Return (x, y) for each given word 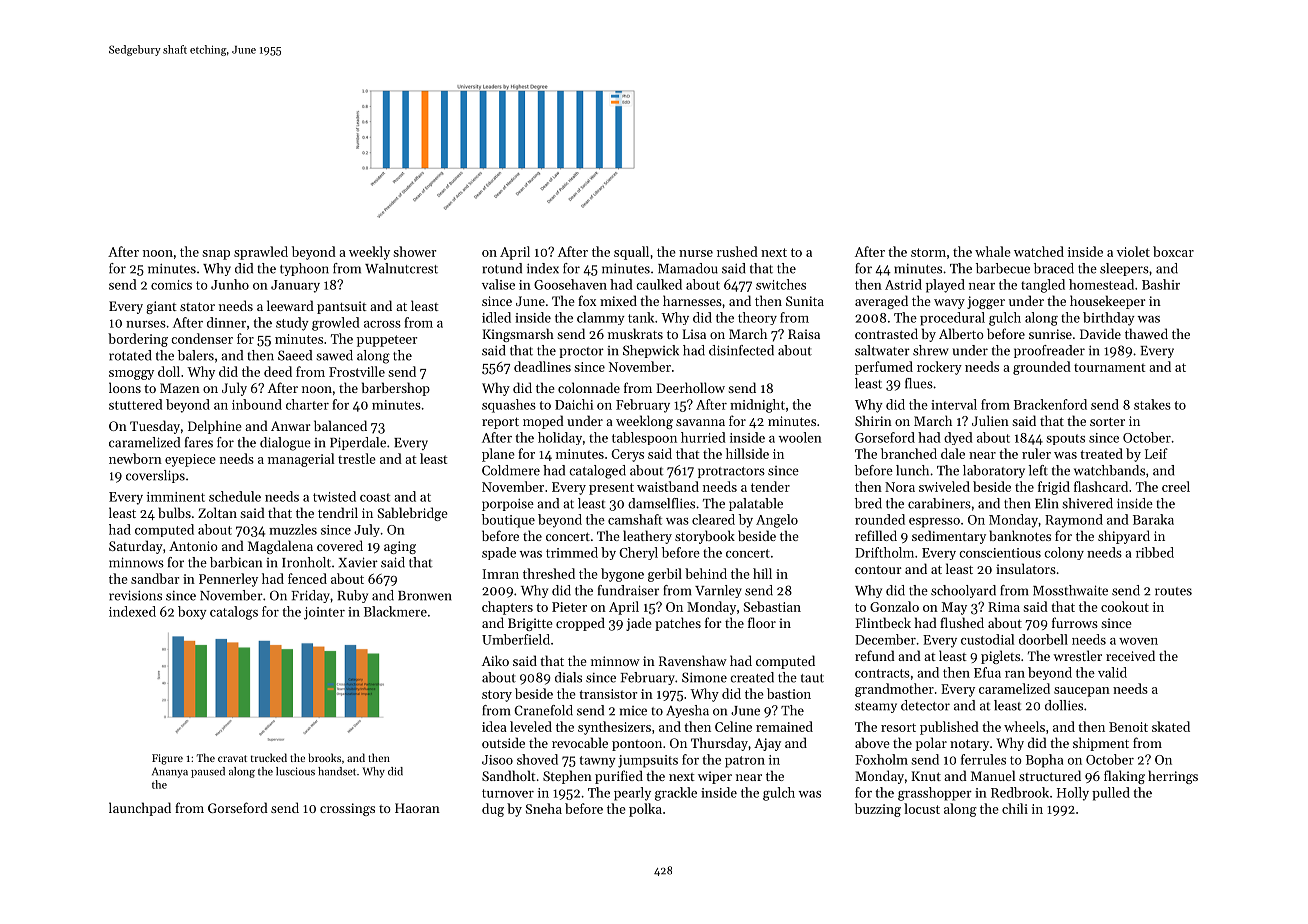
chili (1015, 808)
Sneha (544, 808)
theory (757, 318)
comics (171, 285)
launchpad (140, 809)
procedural (952, 319)
